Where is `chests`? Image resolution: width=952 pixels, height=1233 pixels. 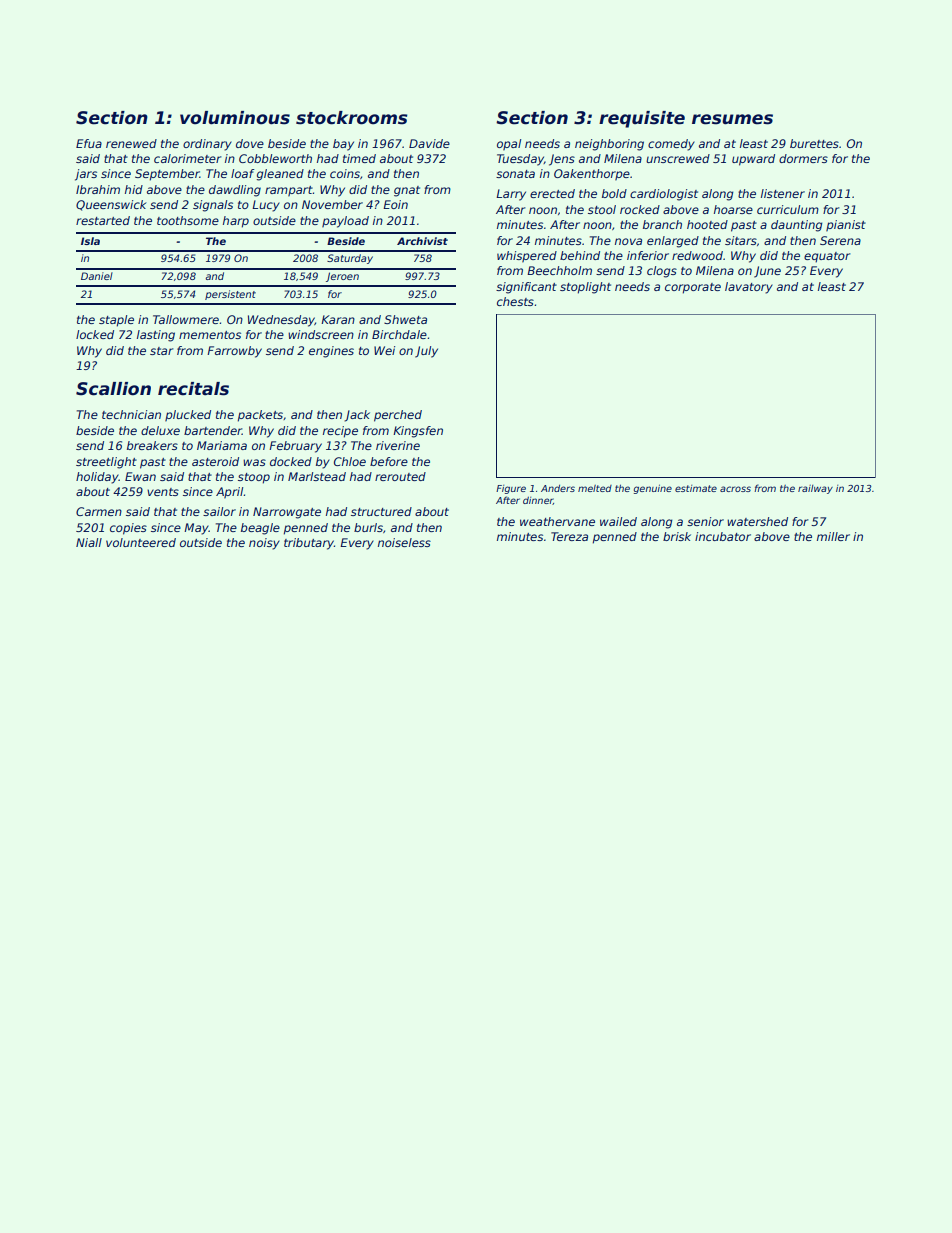
chests is located at coordinates (515, 301).
